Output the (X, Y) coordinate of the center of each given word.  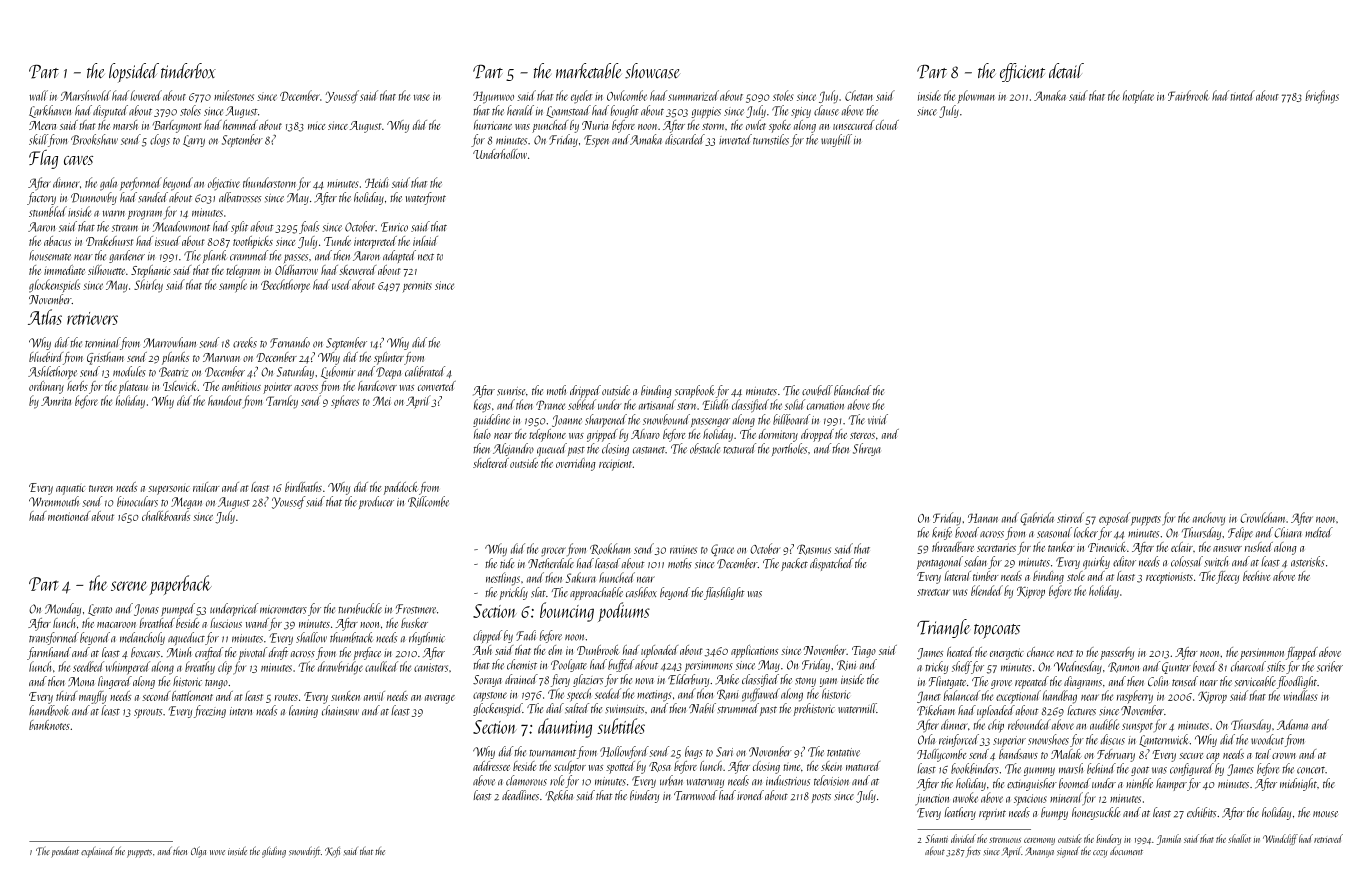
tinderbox (188, 71)
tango (216, 684)
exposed (1114, 519)
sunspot (1137, 727)
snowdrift (304, 852)
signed (1068, 852)
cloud (887, 125)
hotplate (1138, 97)
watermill (857, 708)
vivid (878, 419)
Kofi (332, 851)
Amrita (56, 401)
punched (550, 126)
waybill (836, 140)
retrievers (92, 318)
